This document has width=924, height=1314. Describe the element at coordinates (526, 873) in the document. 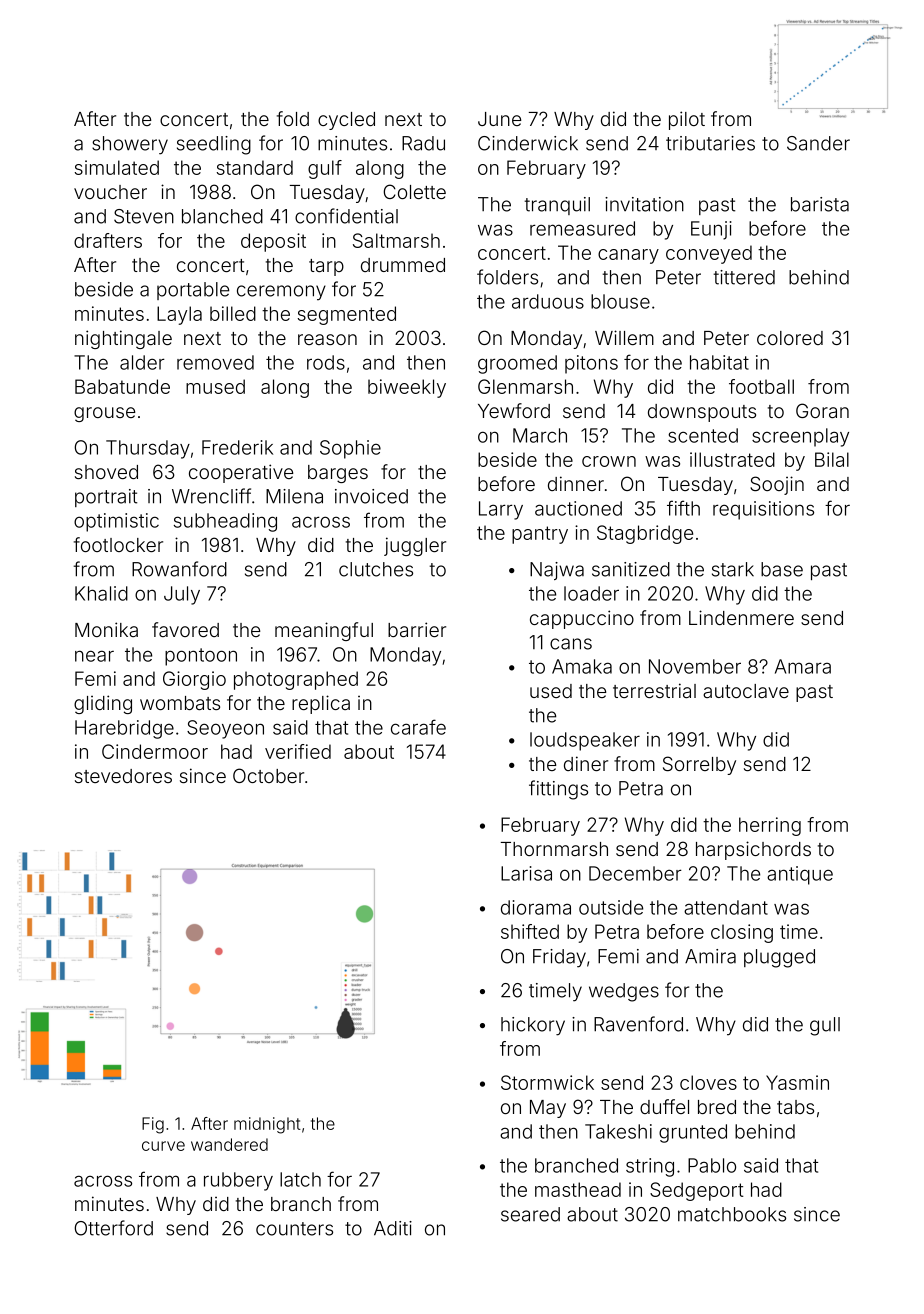

I see `Larisa` at that location.
